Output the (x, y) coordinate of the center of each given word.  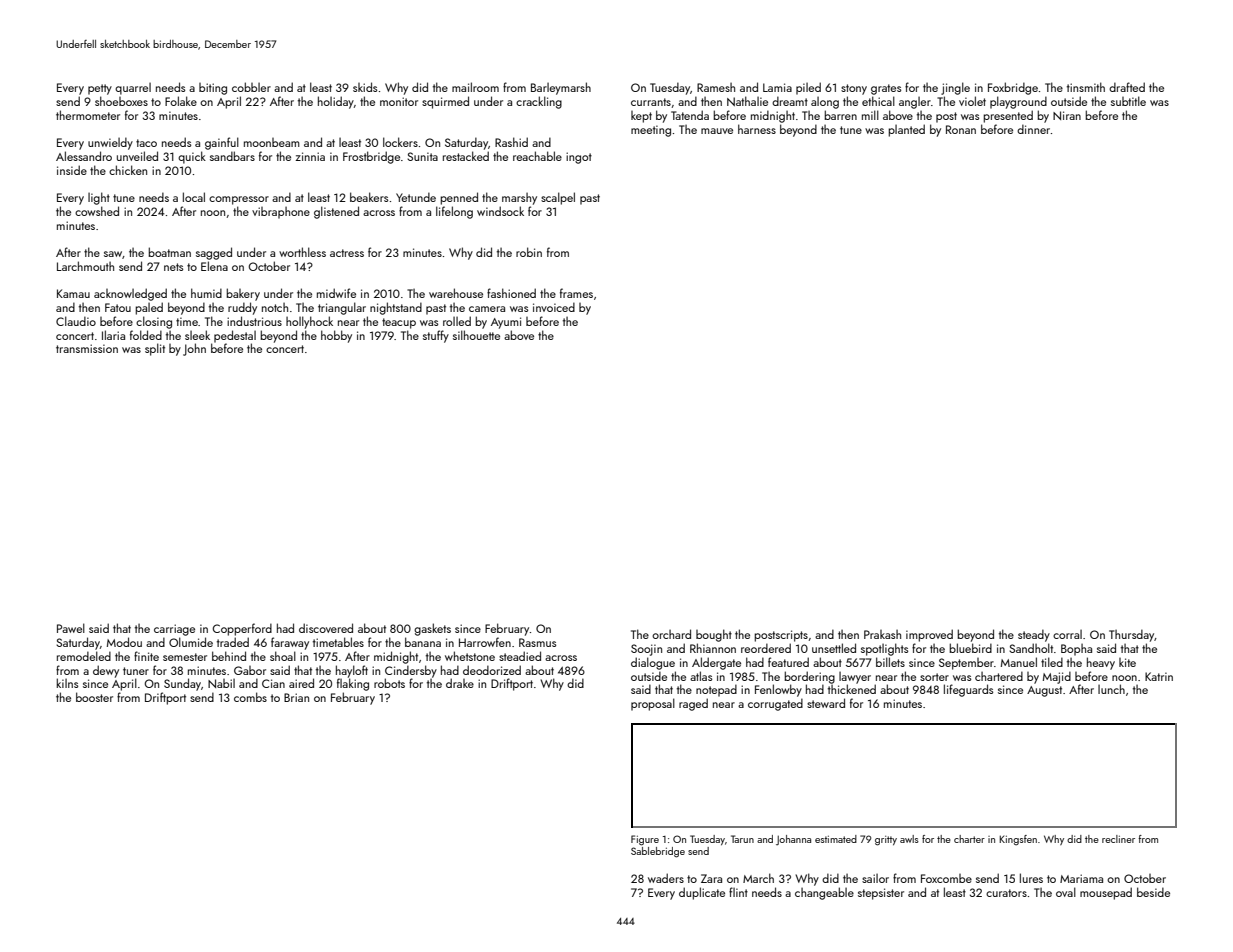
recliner (1118, 839)
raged (693, 704)
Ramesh (716, 87)
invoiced (554, 307)
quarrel (133, 89)
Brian (296, 697)
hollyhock (309, 322)
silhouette (476, 335)
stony (854, 89)
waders (666, 878)
